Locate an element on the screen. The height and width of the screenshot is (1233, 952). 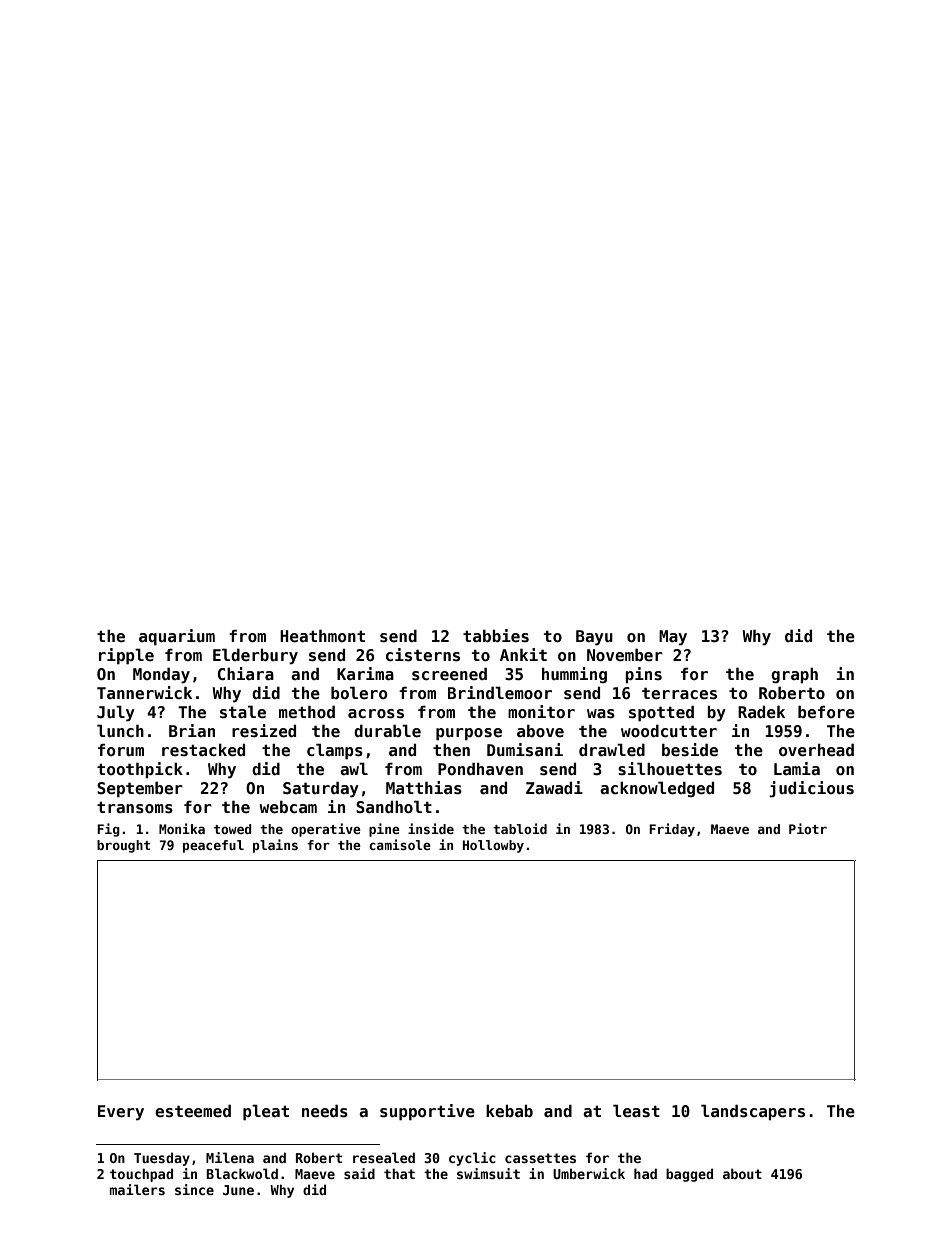
Piotr is located at coordinates (808, 828).
